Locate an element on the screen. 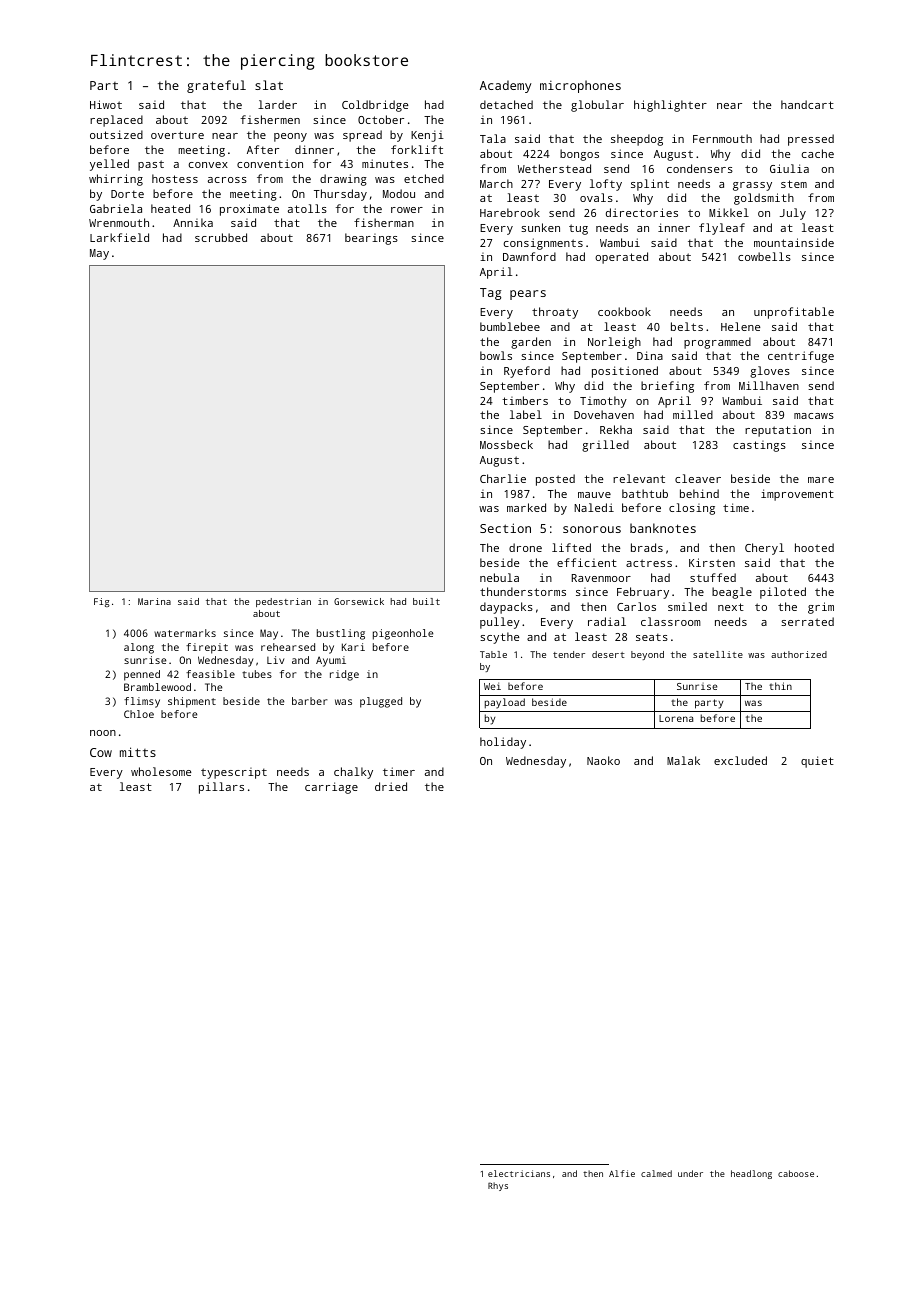 This screenshot has height=1308, width=924. cookbook is located at coordinates (624, 311).
